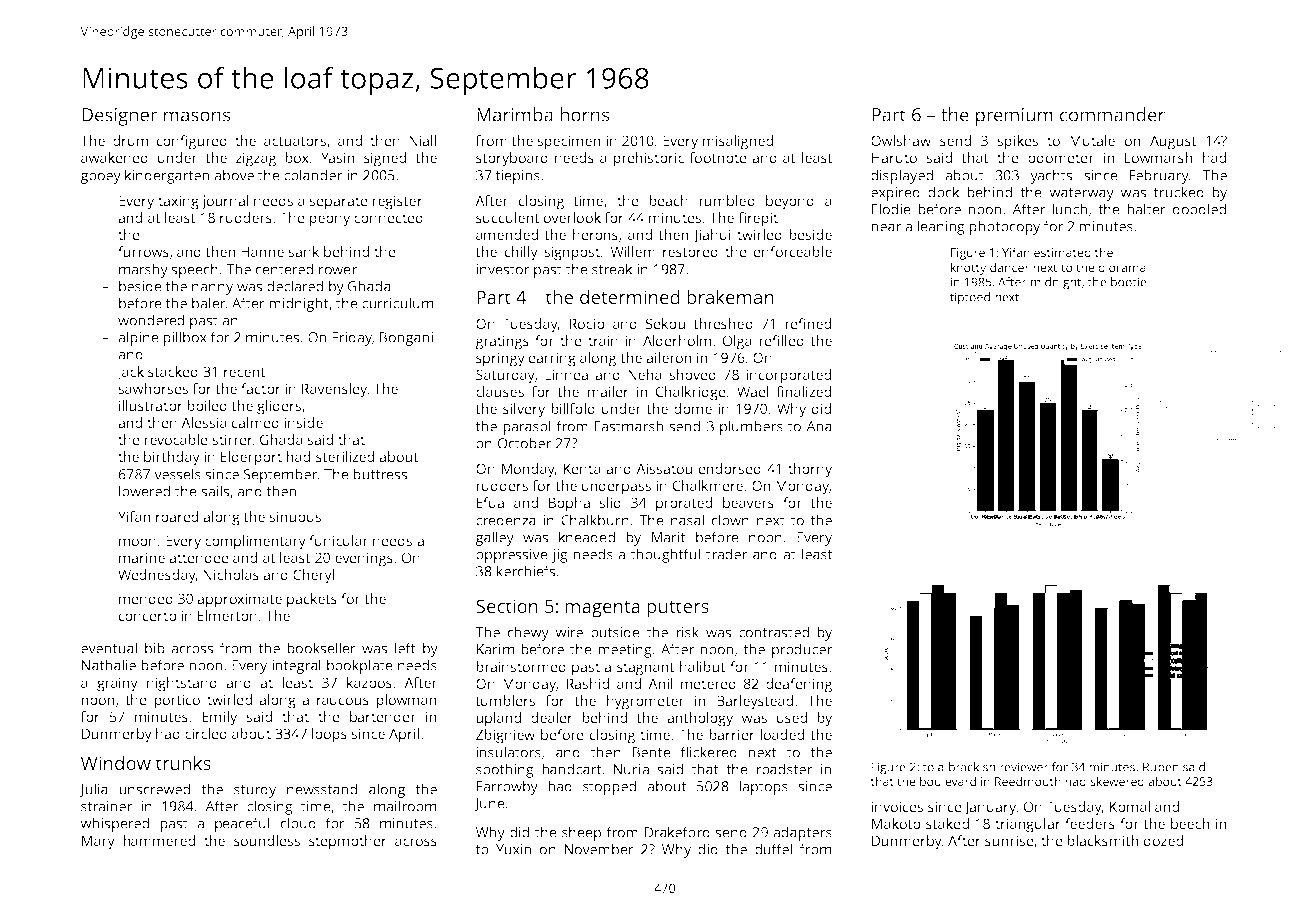  Describe the element at coordinates (295, 516) in the screenshot. I see `sinuous` at that location.
